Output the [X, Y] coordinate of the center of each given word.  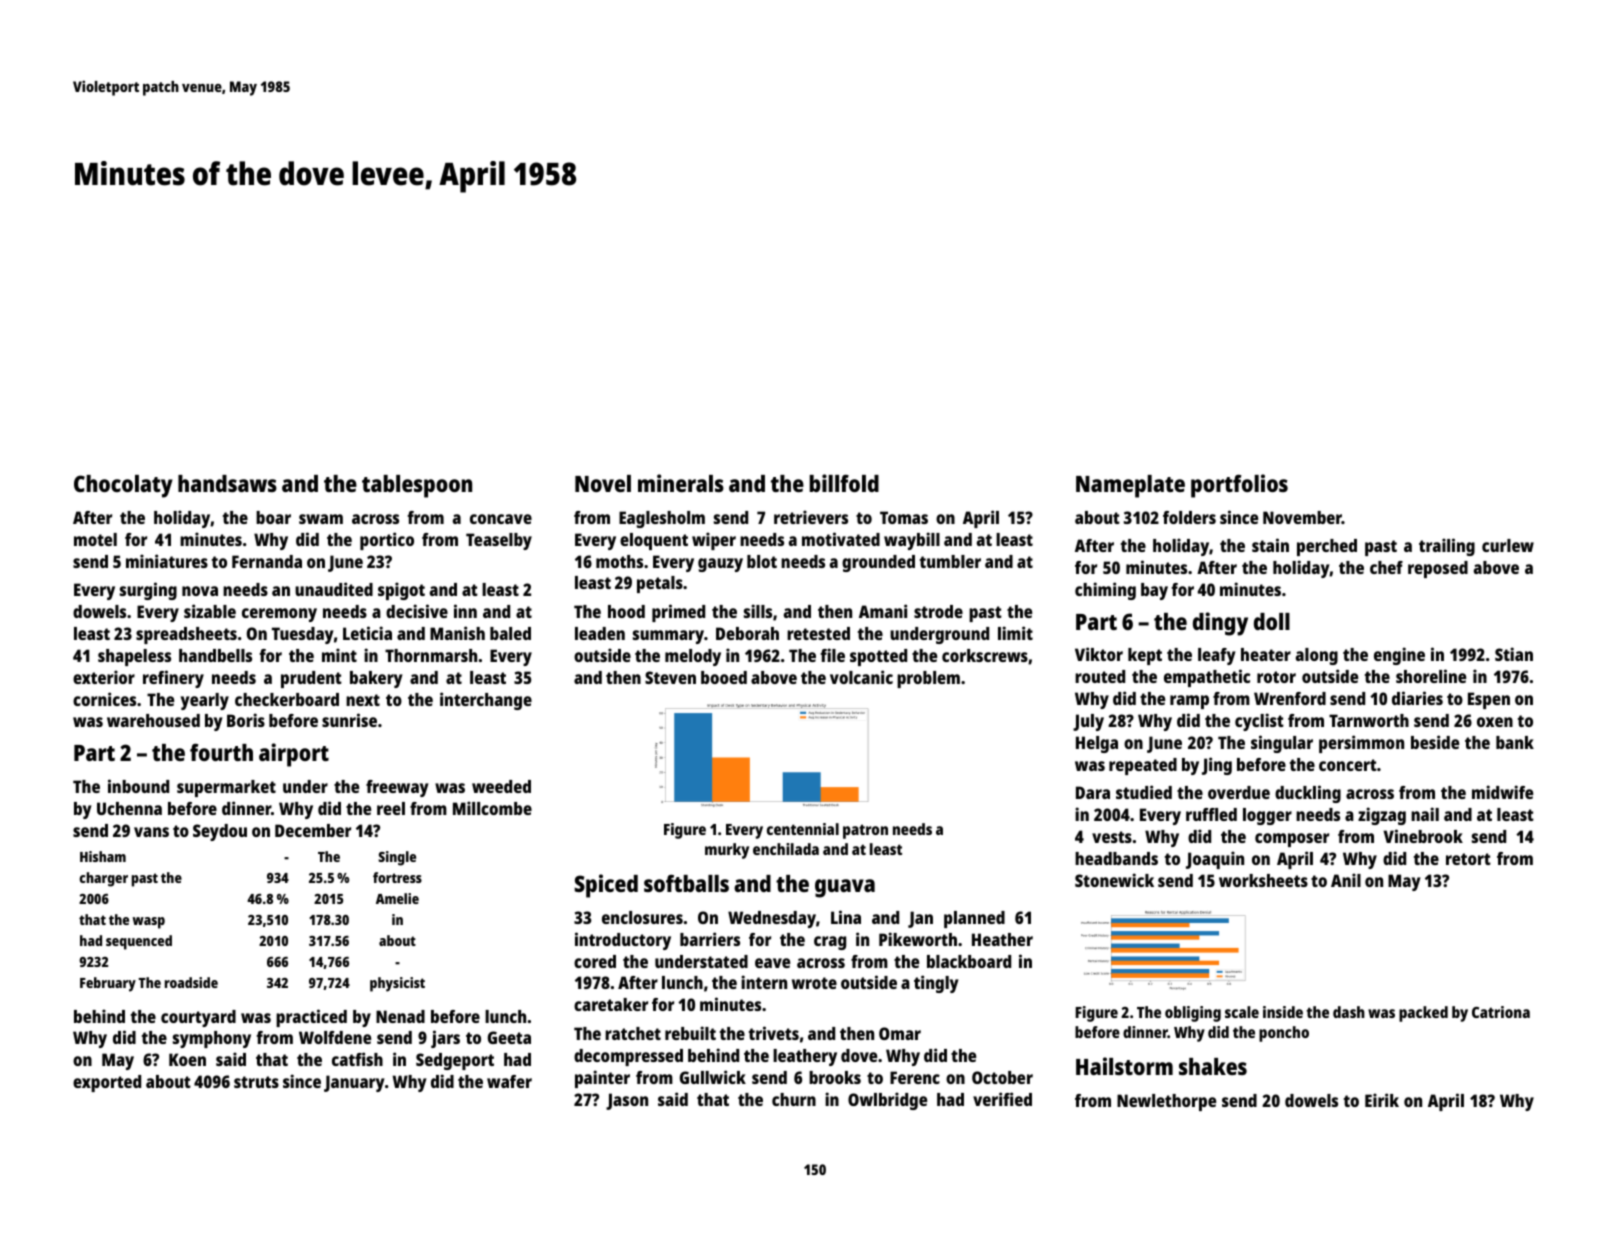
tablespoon [417, 486]
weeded [501, 786]
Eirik [1382, 1100]
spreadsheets [186, 635]
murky [727, 851]
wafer [509, 1081]
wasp [148, 923]
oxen [1495, 722]
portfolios [1239, 486]
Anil [1346, 880]
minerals [681, 483]
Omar [900, 1033]
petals [660, 584]
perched [1327, 547]
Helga [1097, 744]
